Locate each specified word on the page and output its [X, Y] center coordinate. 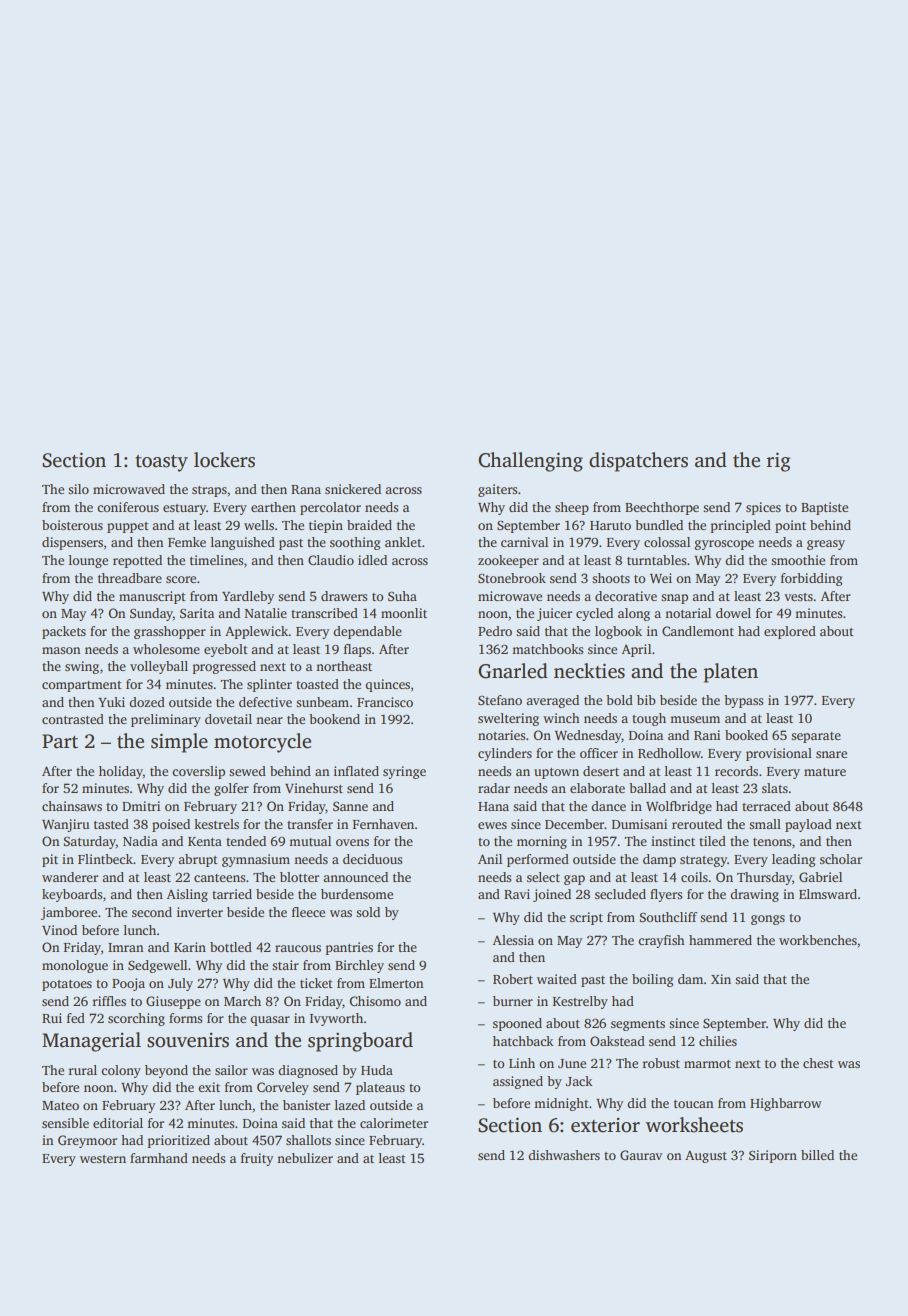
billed [817, 1155]
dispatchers [638, 462]
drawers [344, 596]
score [181, 579]
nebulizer [305, 1158]
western [103, 1159]
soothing [355, 543]
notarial [688, 613]
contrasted [73, 719]
